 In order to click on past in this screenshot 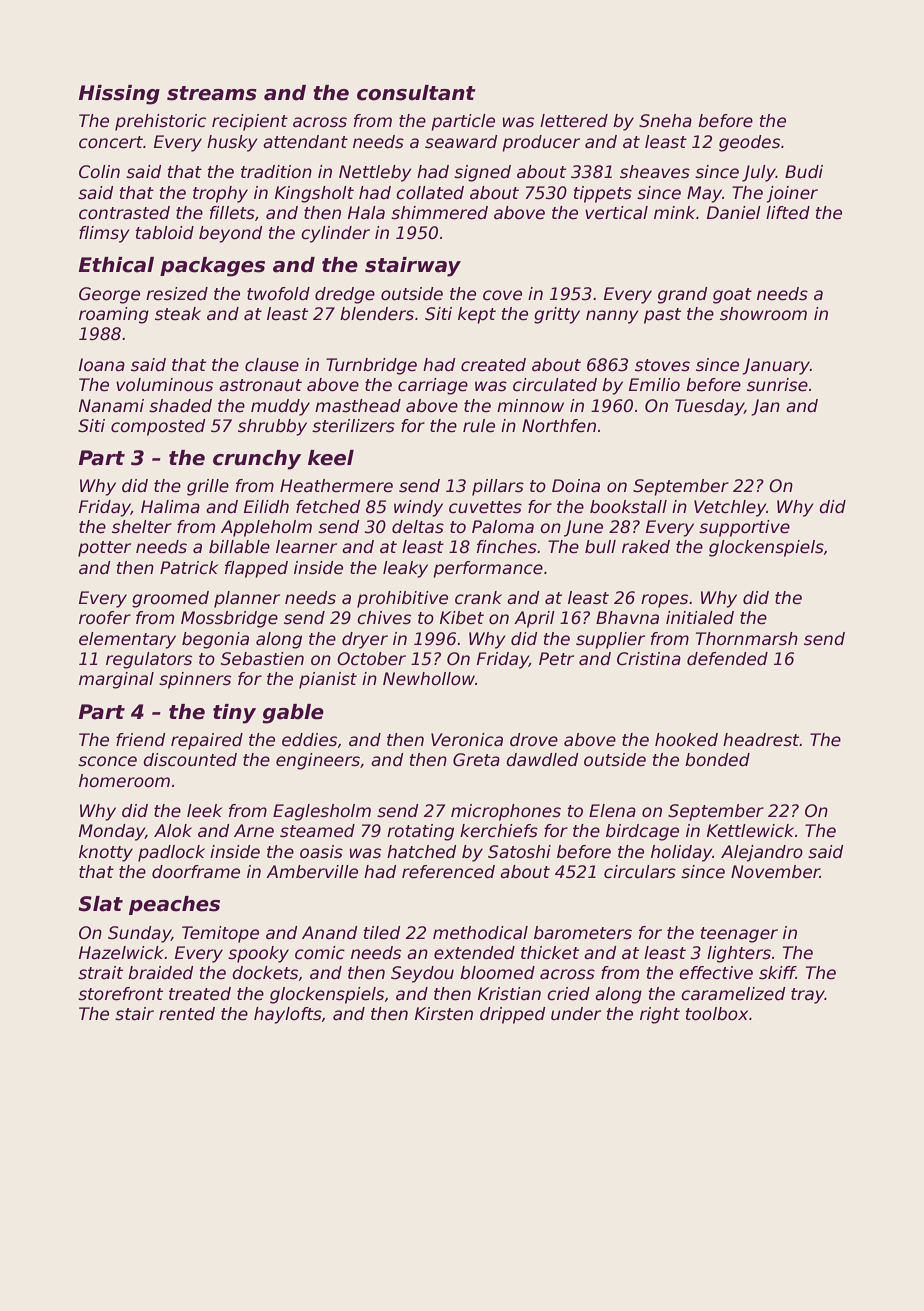, I will do `click(662, 316)`.
